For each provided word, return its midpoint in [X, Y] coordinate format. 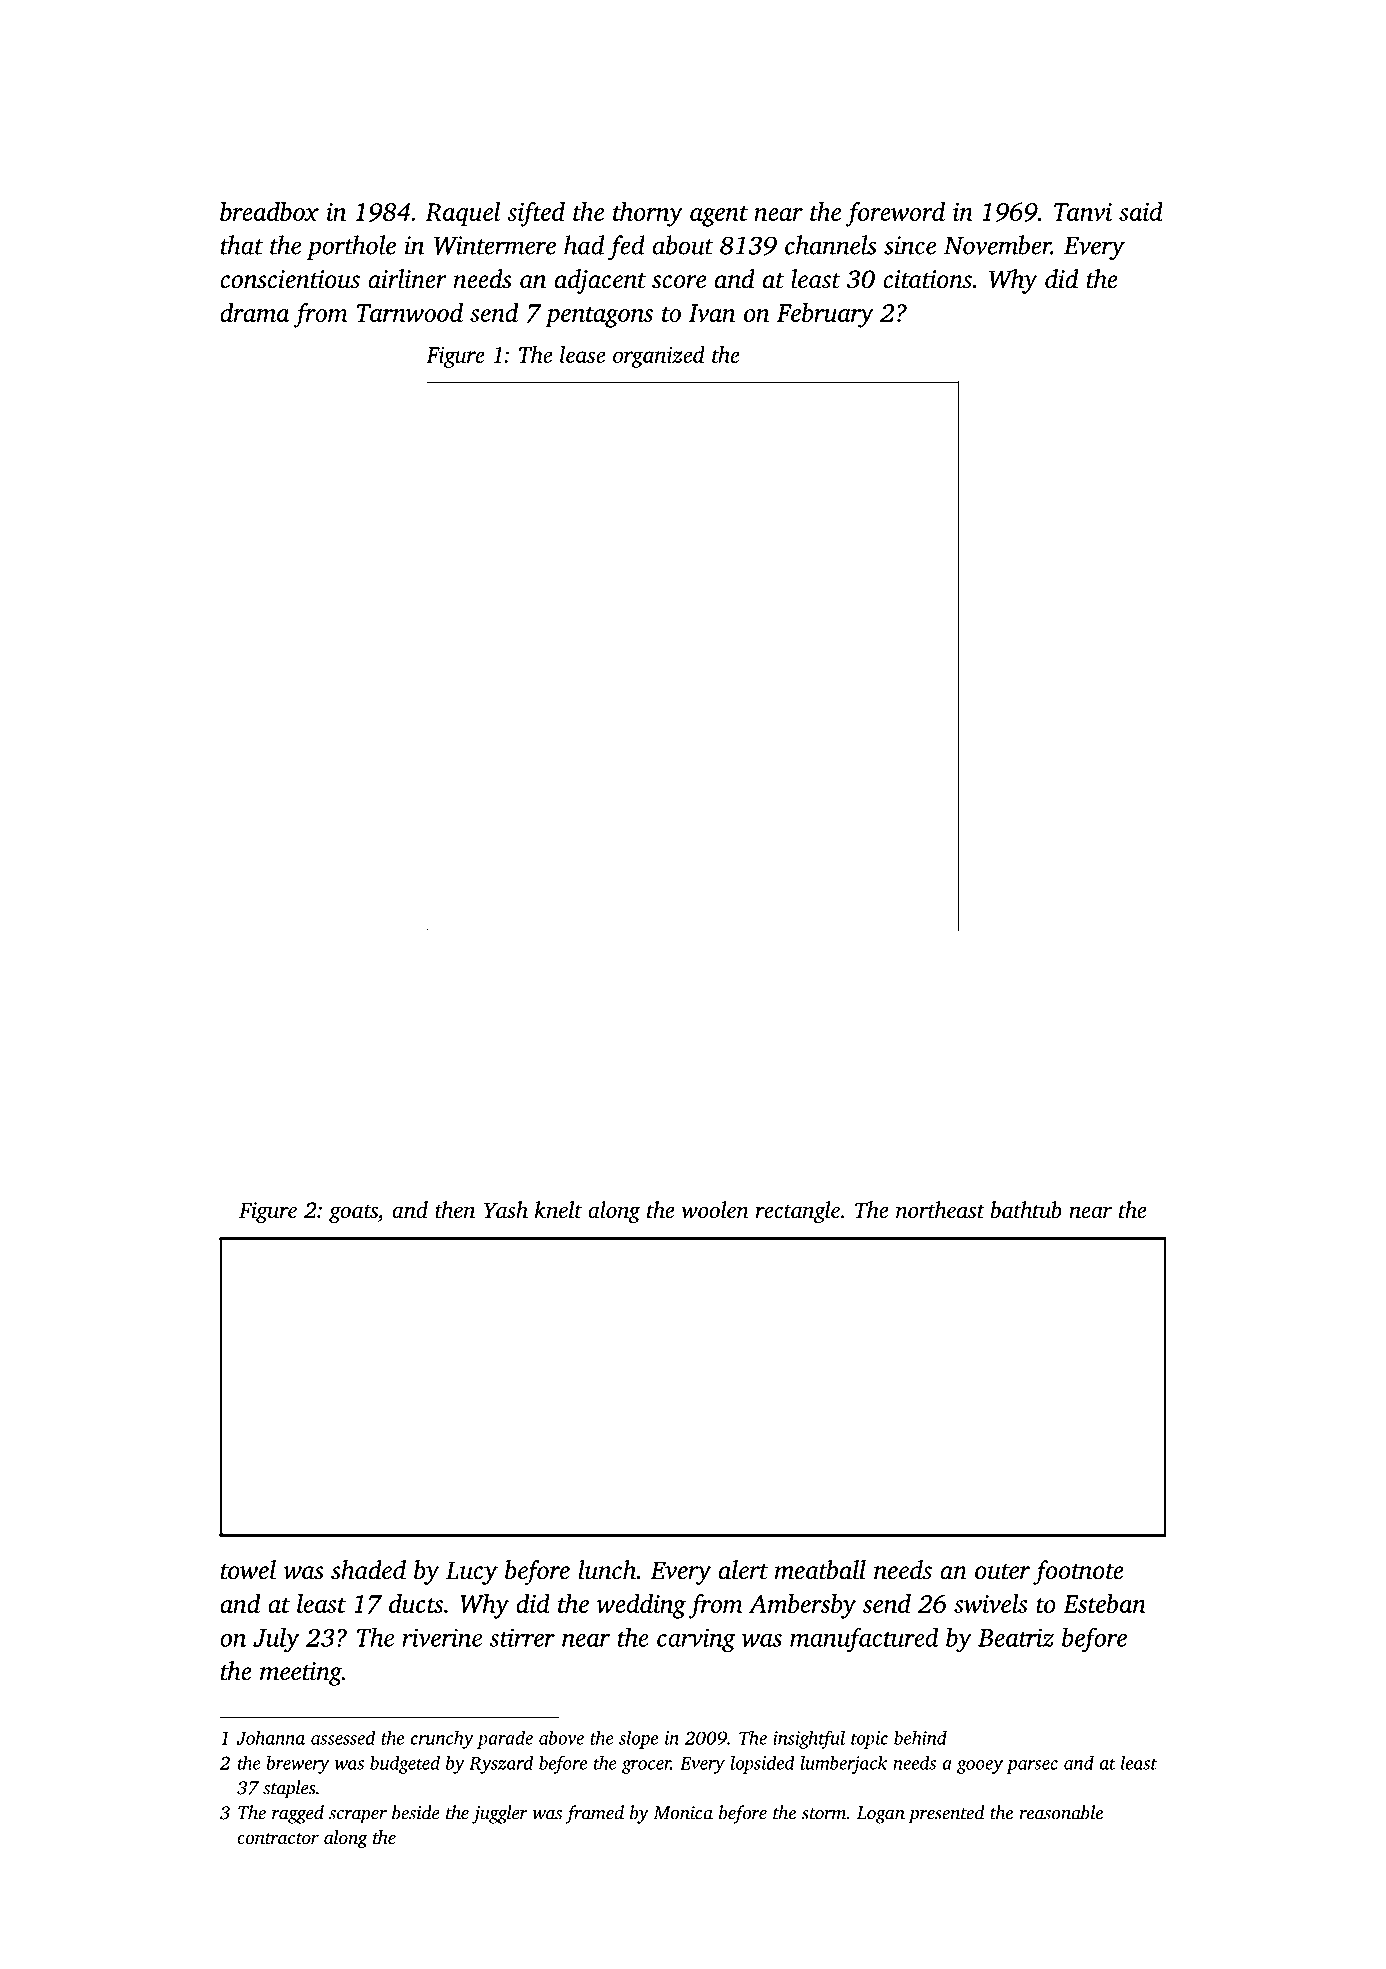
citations [927, 279]
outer [1002, 1572]
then [455, 1209]
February [825, 315]
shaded [368, 1570]
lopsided [763, 1764]
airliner [407, 279]
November [997, 245]
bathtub [1026, 1210]
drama [255, 312]
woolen [715, 1210]
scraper [358, 1817]
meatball [820, 1570]
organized [659, 357]
